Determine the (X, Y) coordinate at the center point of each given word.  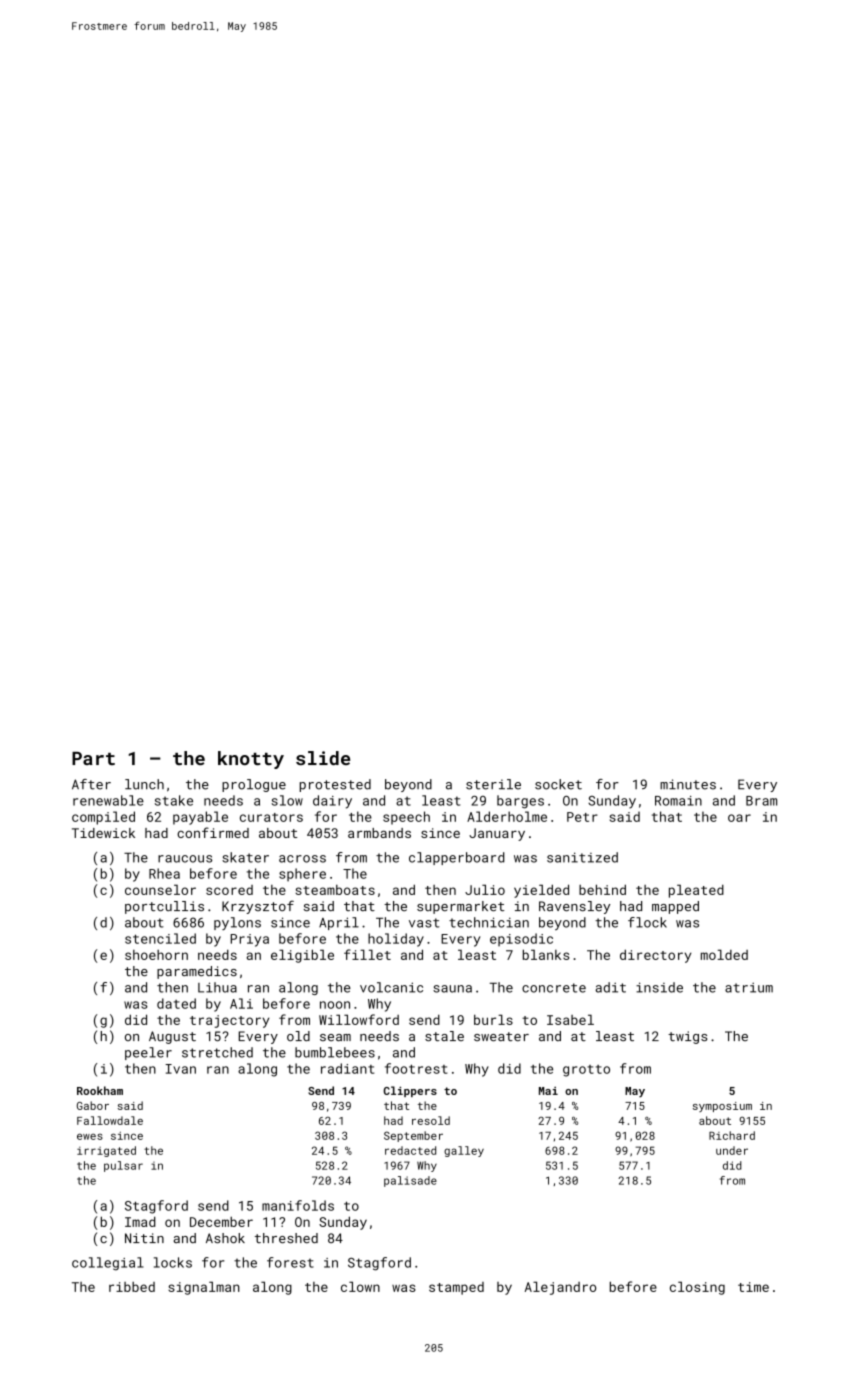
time (753, 1287)
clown (360, 1286)
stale (444, 1036)
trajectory (229, 1021)
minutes (688, 784)
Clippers (410, 1091)
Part (93, 758)
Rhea (164, 873)
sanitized (582, 857)
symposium (722, 1107)
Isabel (570, 1019)
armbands (379, 833)
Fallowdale (110, 1120)
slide (323, 758)
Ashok (225, 1238)
